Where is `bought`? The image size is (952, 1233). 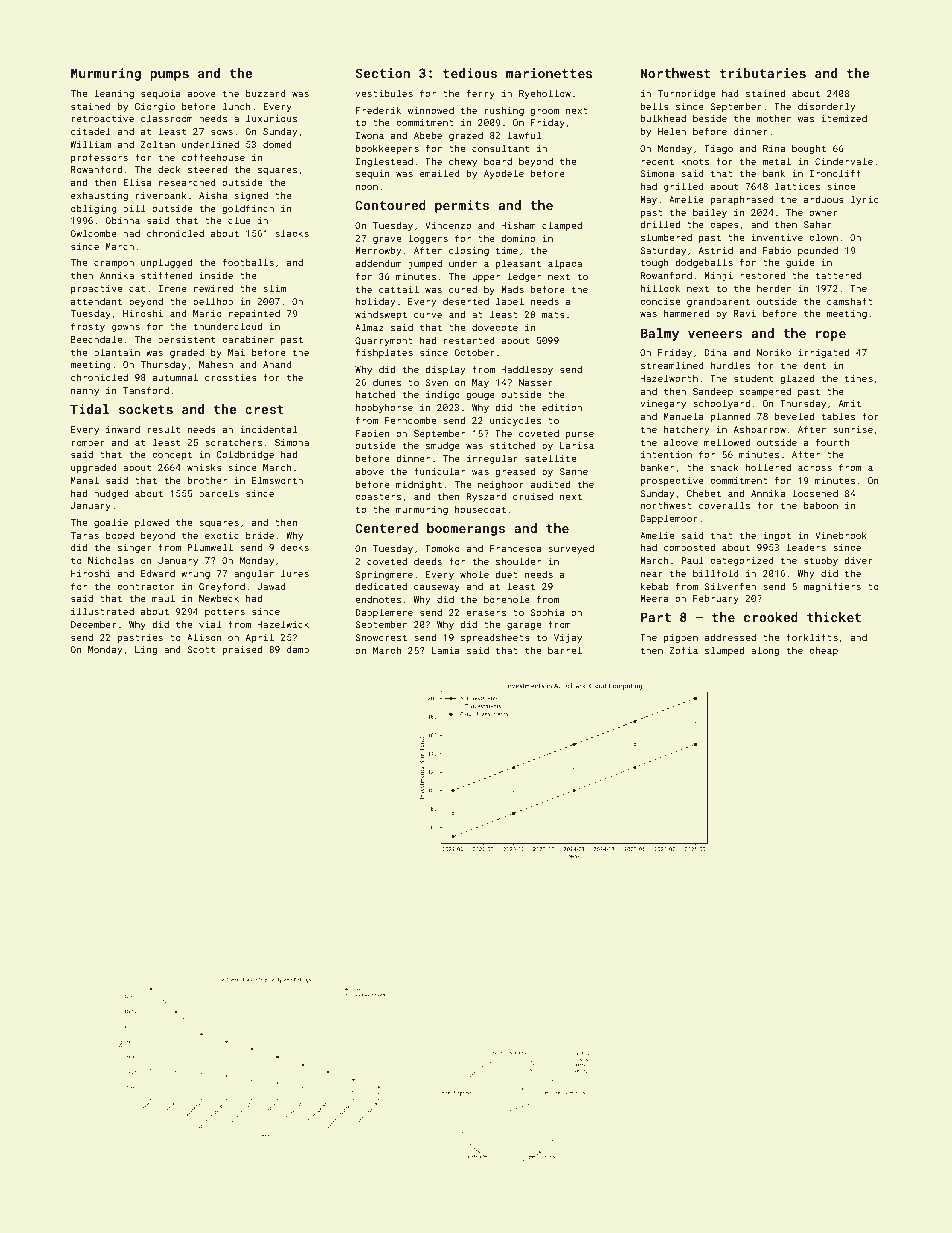
bought is located at coordinates (809, 149).
